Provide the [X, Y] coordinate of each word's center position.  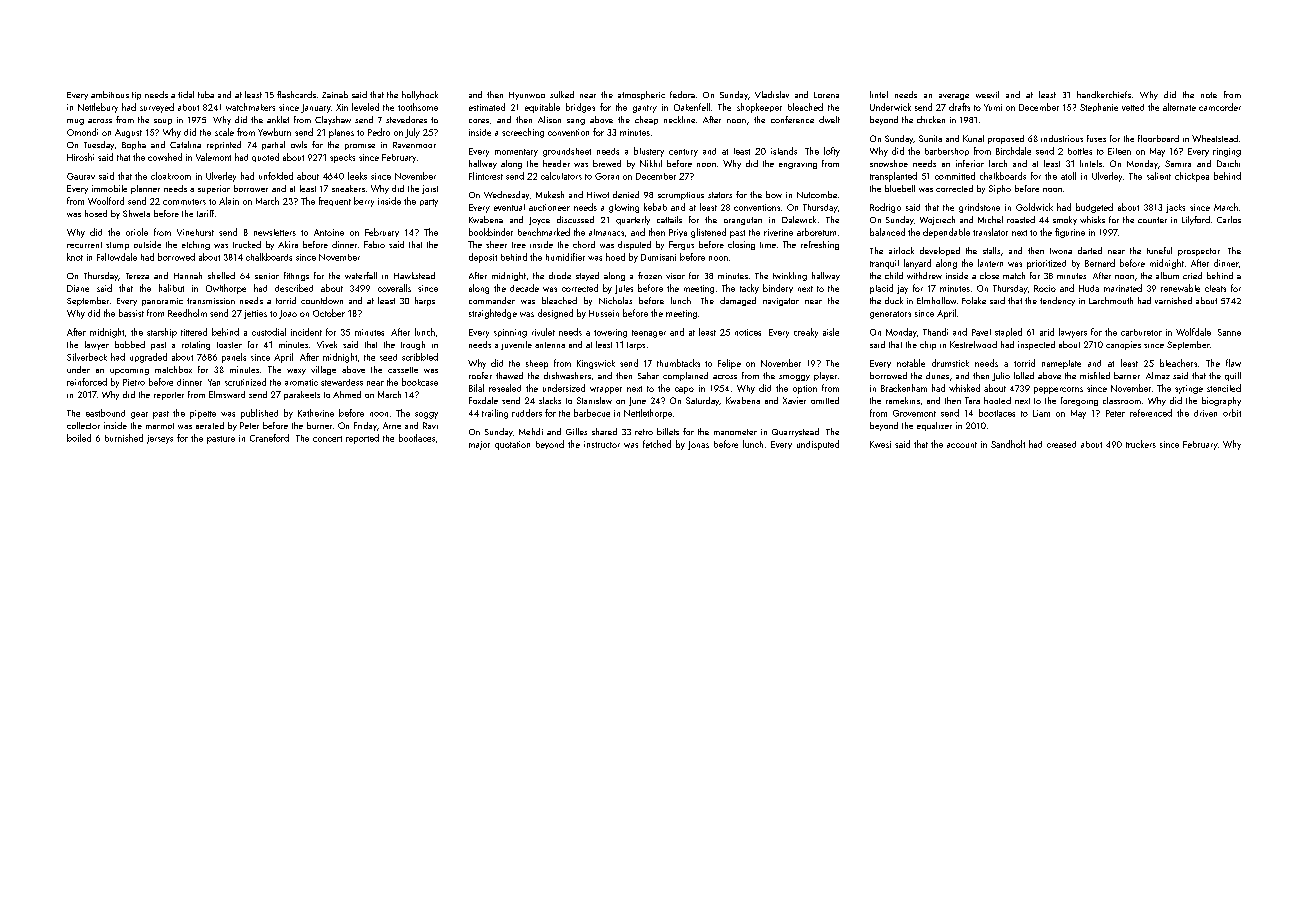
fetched [657, 444]
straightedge [493, 314]
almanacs [606, 232]
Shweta [136, 213]
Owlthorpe [226, 289]
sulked [562, 94]
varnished [1173, 300]
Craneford [269, 438]
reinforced [87, 382]
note [1209, 95]
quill [1233, 376]
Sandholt [1008, 444]
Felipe [729, 364]
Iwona [1061, 251]
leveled [365, 107]
